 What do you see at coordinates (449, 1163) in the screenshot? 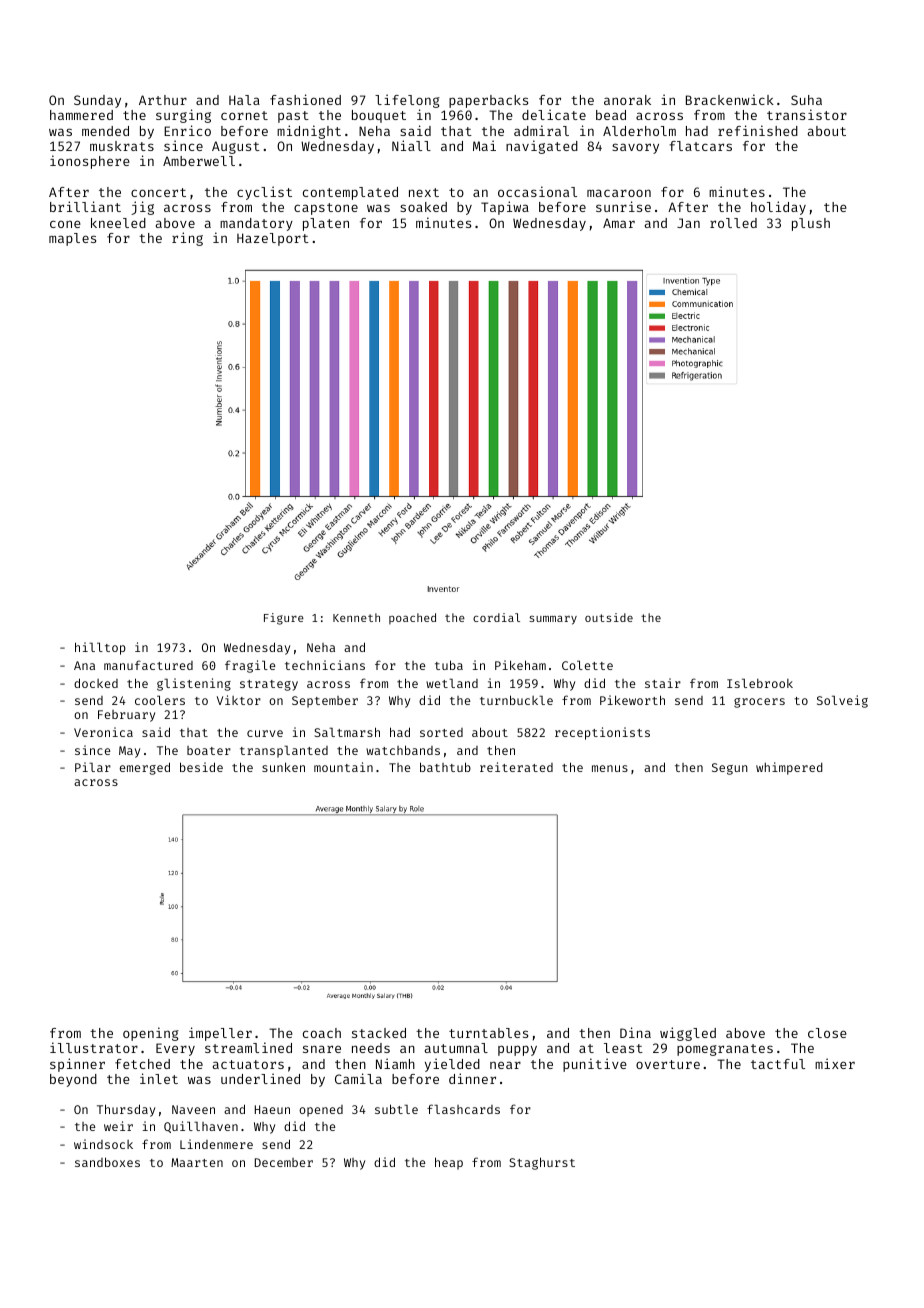
I see `heap` at bounding box center [449, 1163].
